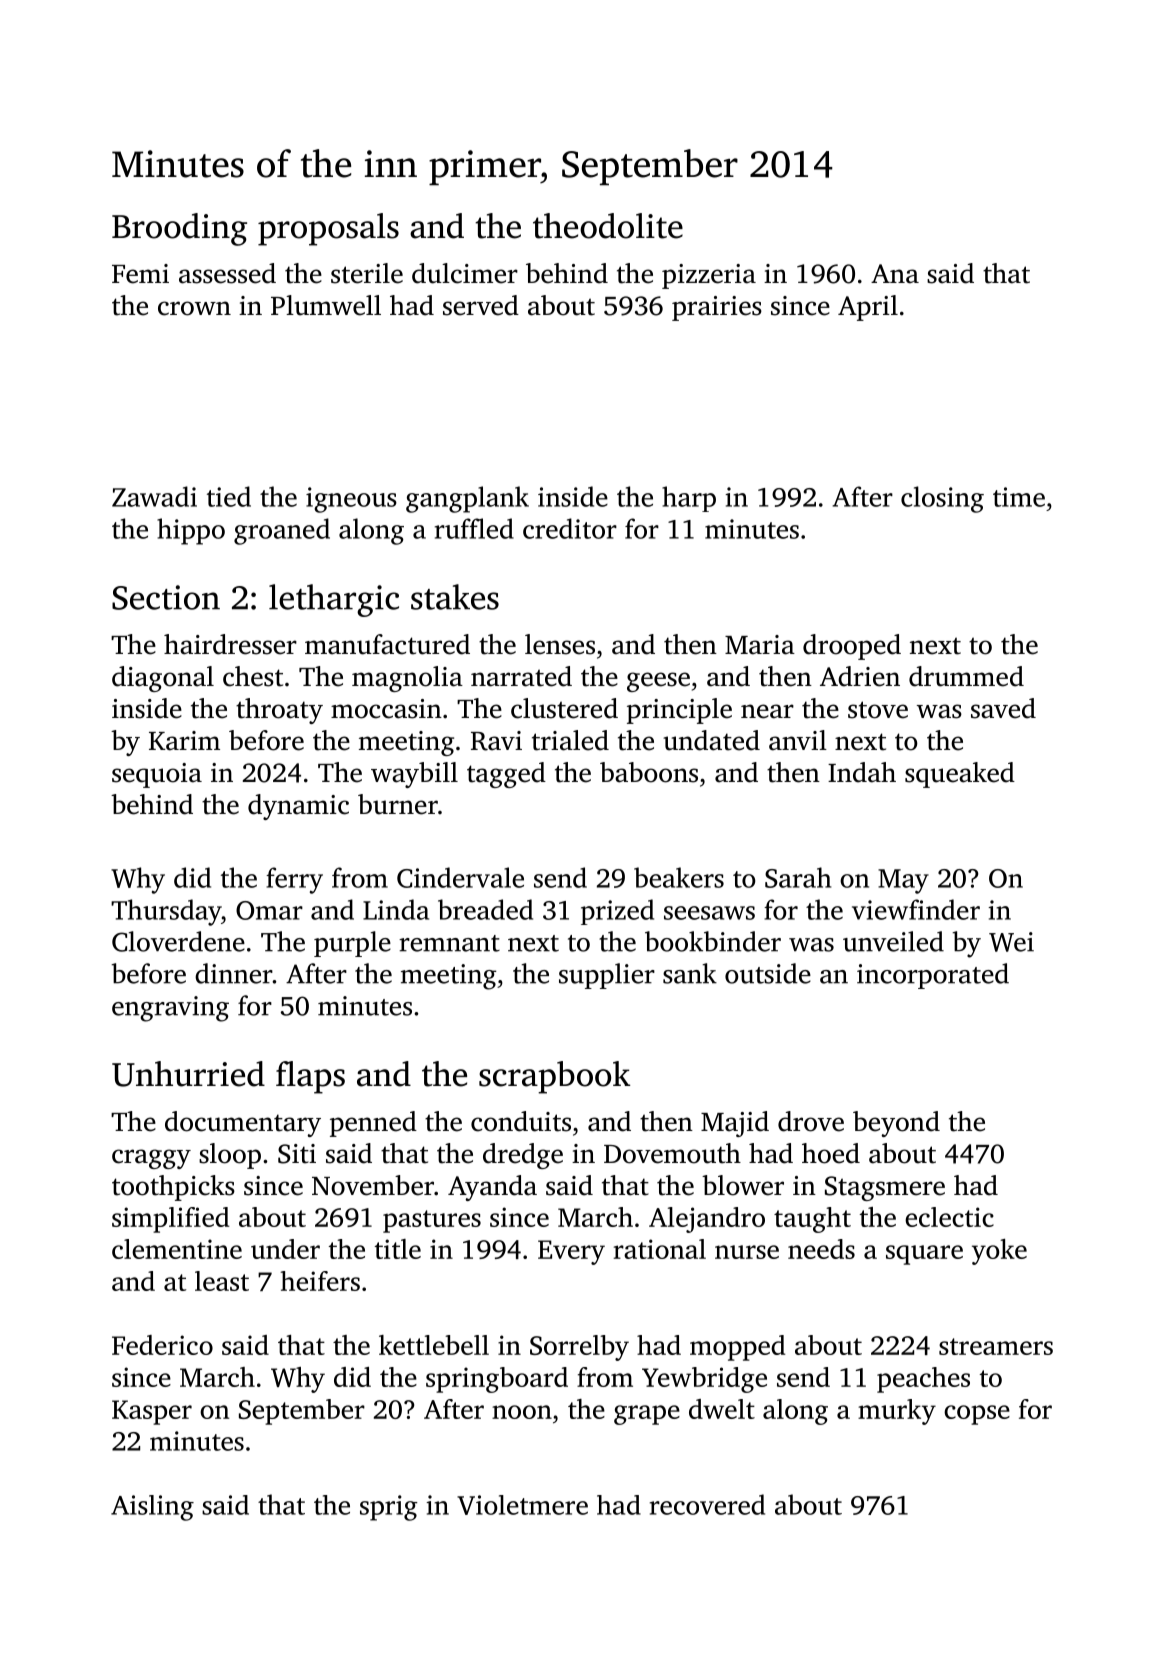 The height and width of the screenshot is (1654, 1165). Describe the element at coordinates (194, 308) in the screenshot. I see `crown` at that location.
